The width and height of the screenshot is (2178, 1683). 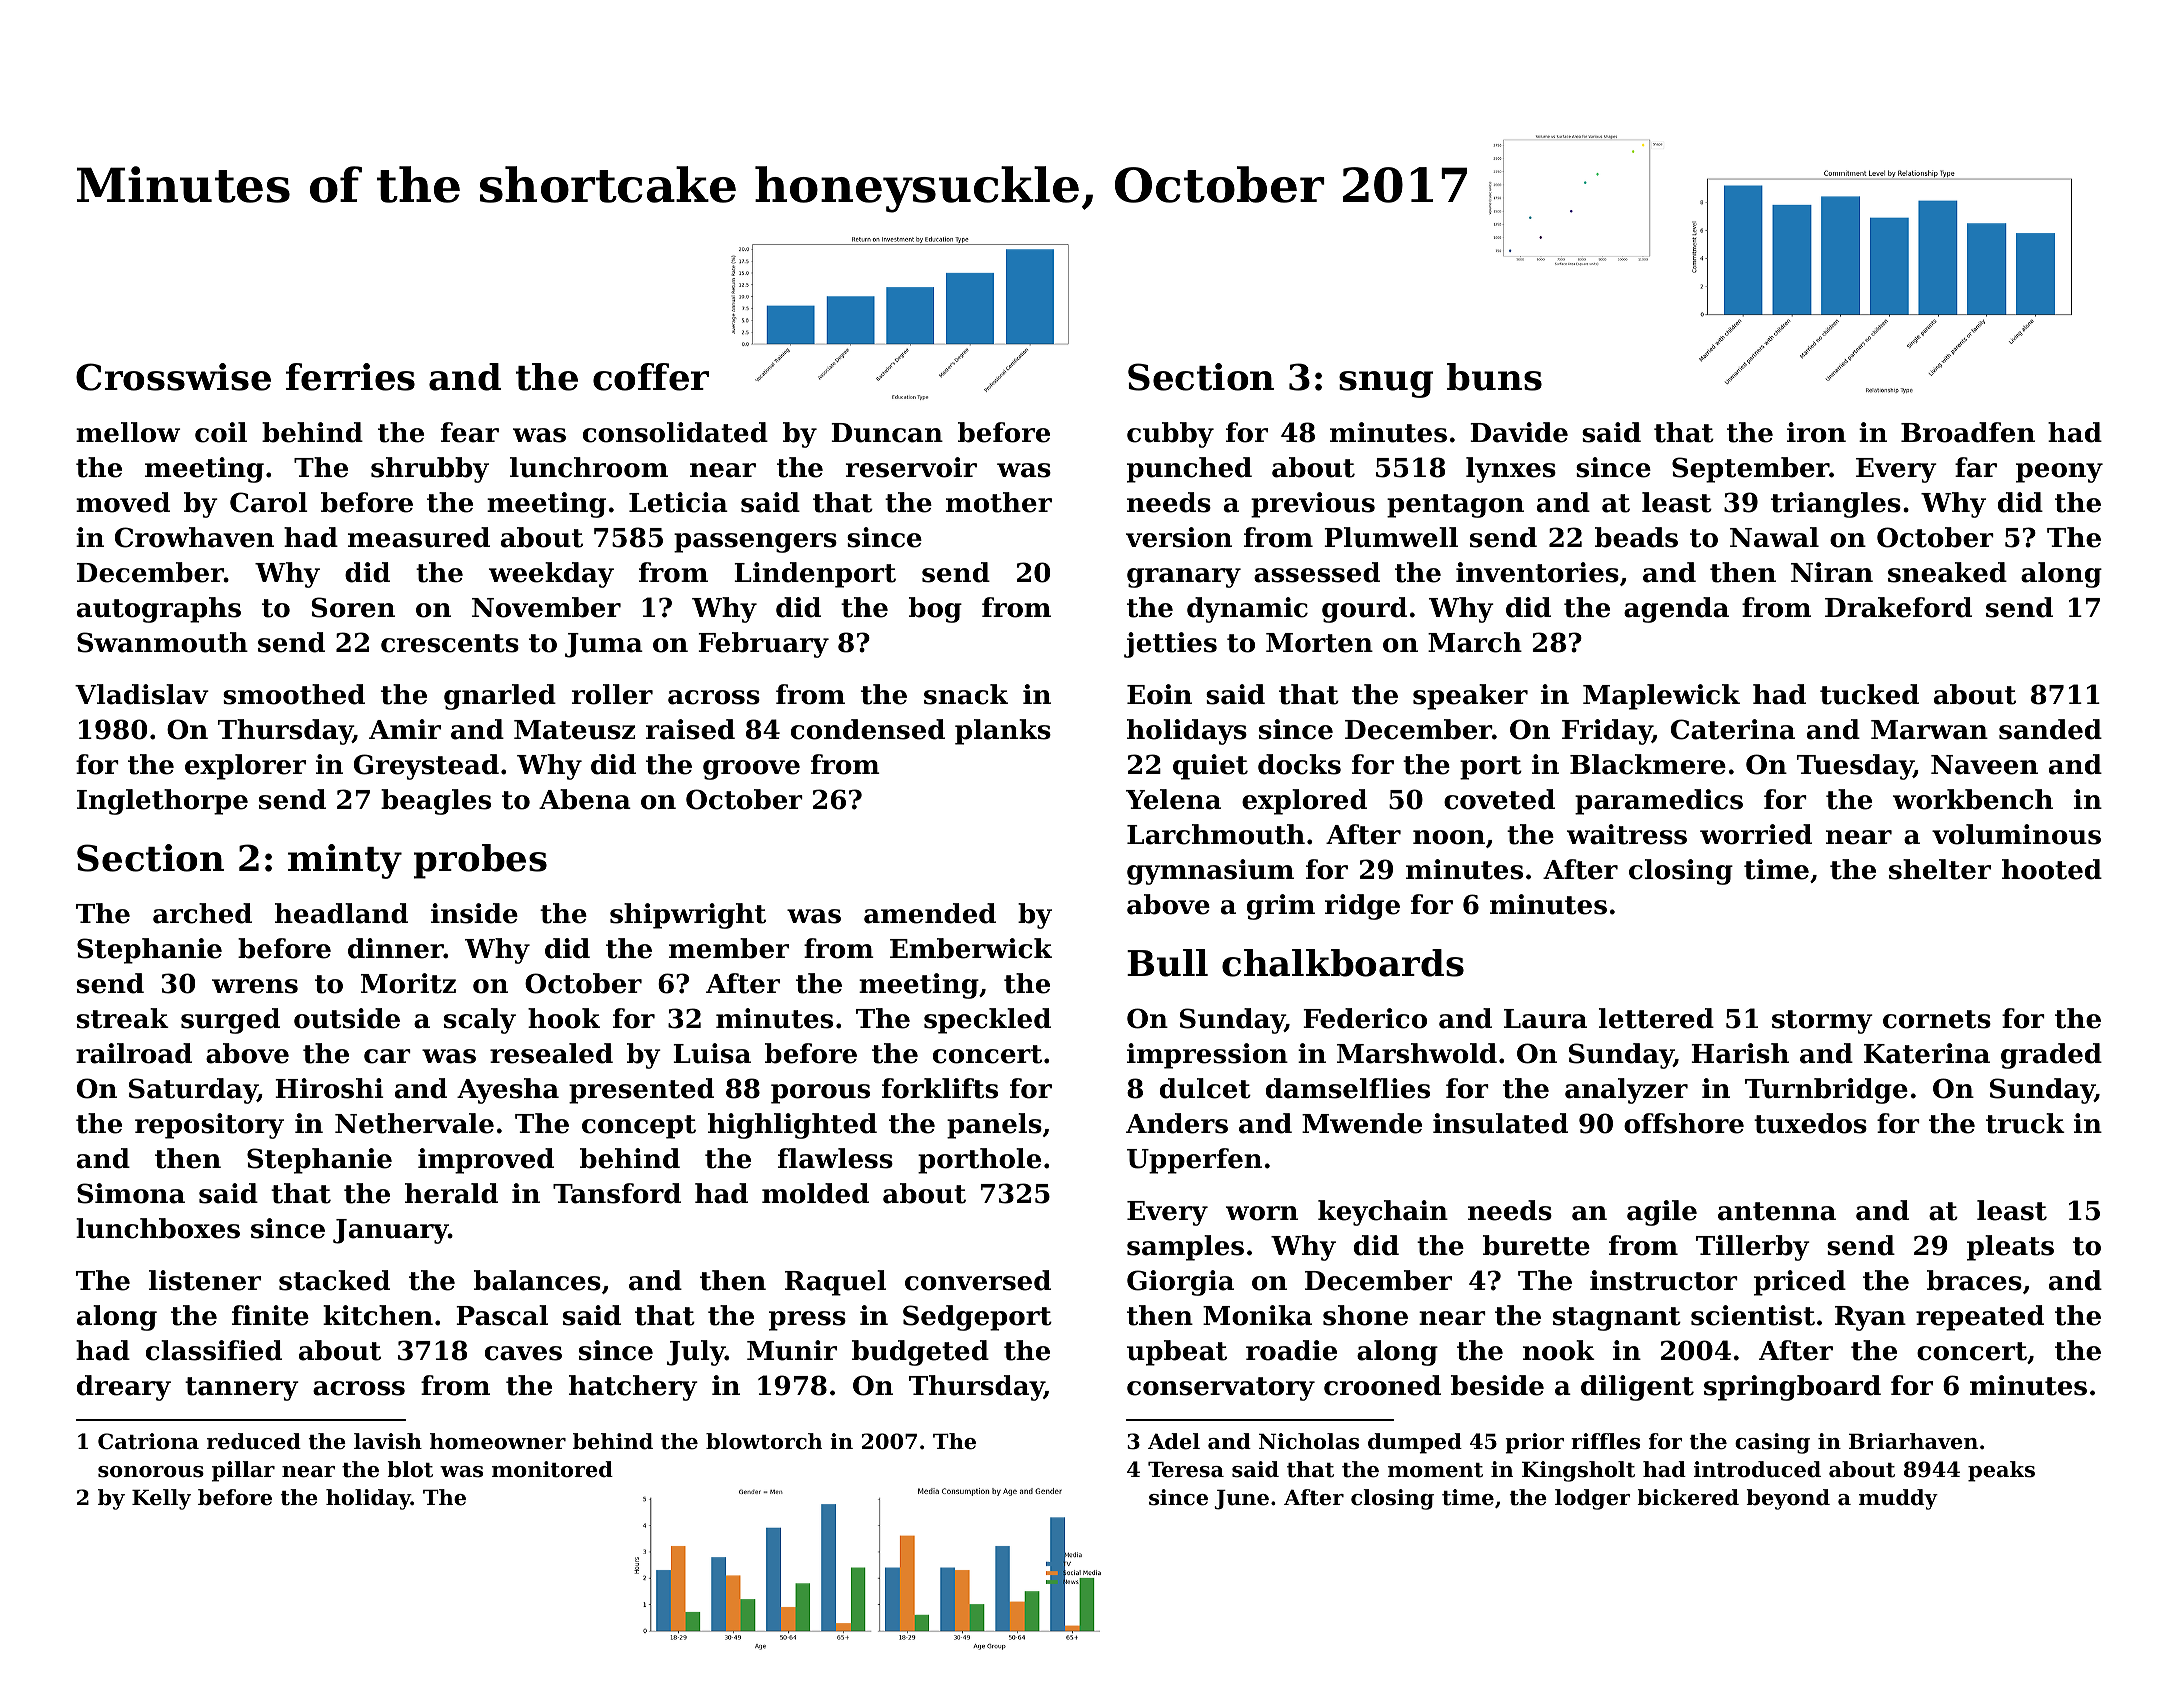 I want to click on coffer, so click(x=651, y=377).
